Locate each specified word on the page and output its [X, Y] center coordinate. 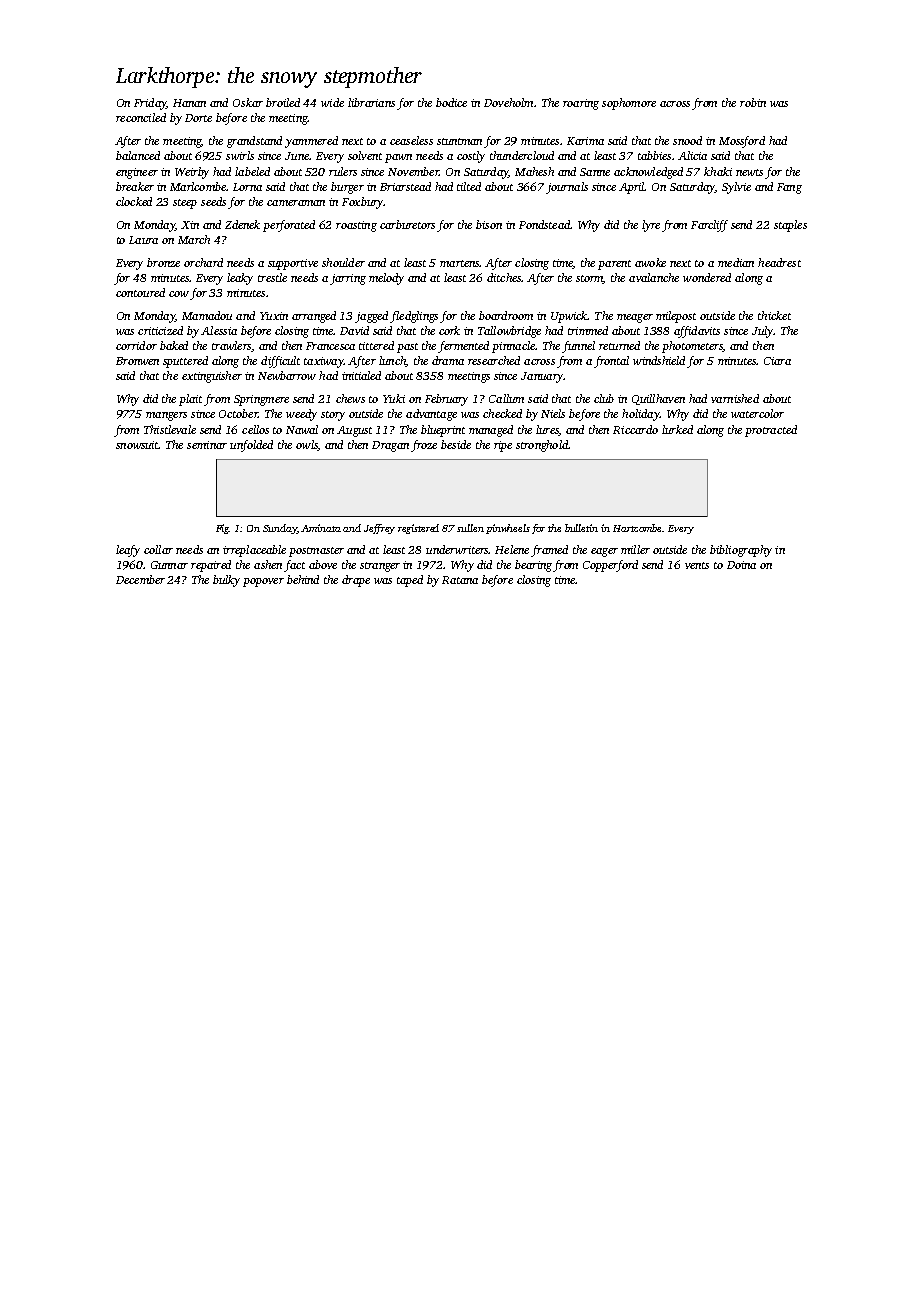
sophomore [629, 104]
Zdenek [242, 224]
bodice [451, 102]
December [140, 579]
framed [549, 551]
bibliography [741, 551]
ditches [504, 277]
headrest [779, 262]
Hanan [189, 103]
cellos [255, 429]
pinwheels [508, 529]
